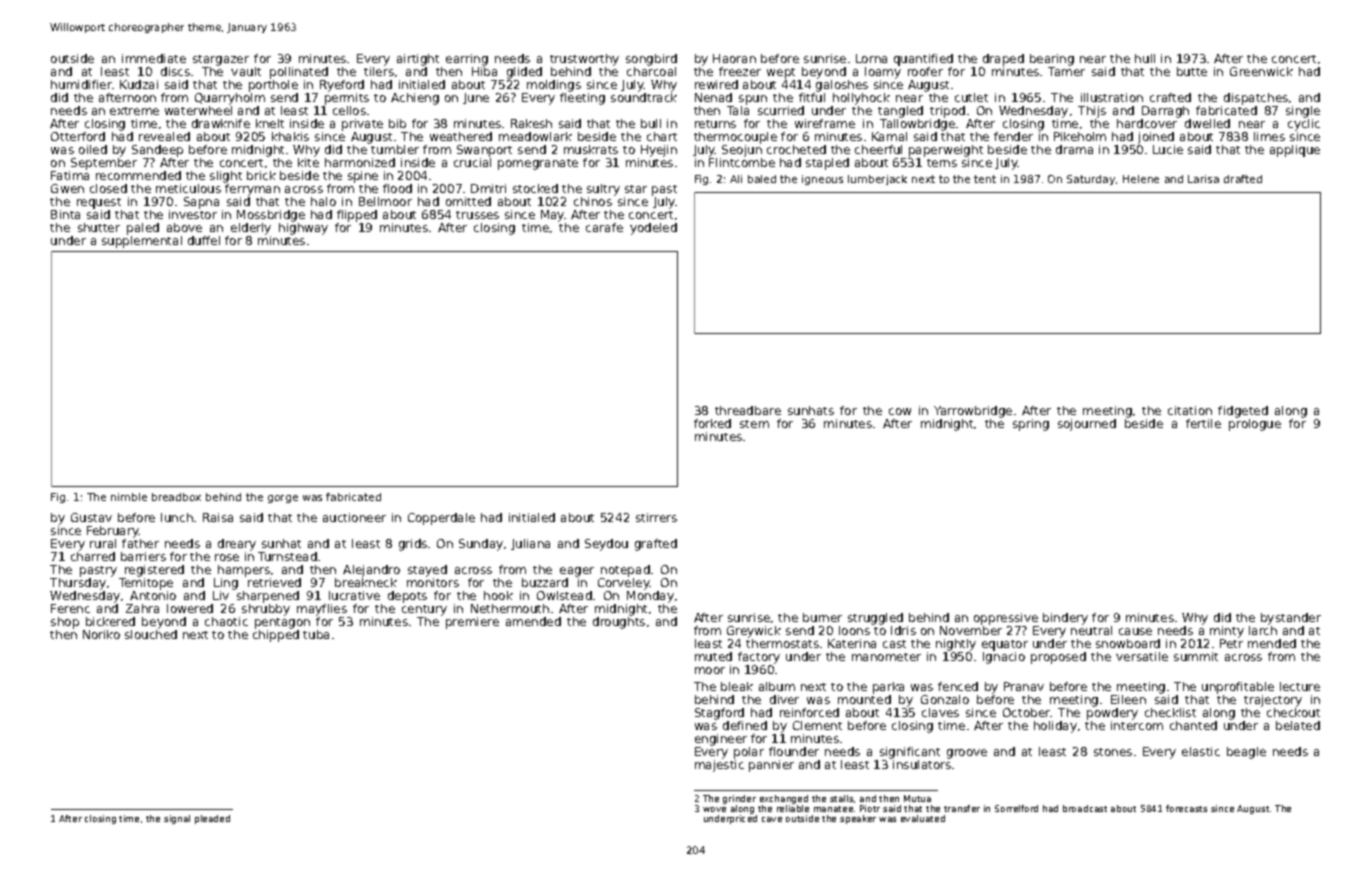 The height and width of the page is (887, 1372). I want to click on signal, so click(177, 819).
